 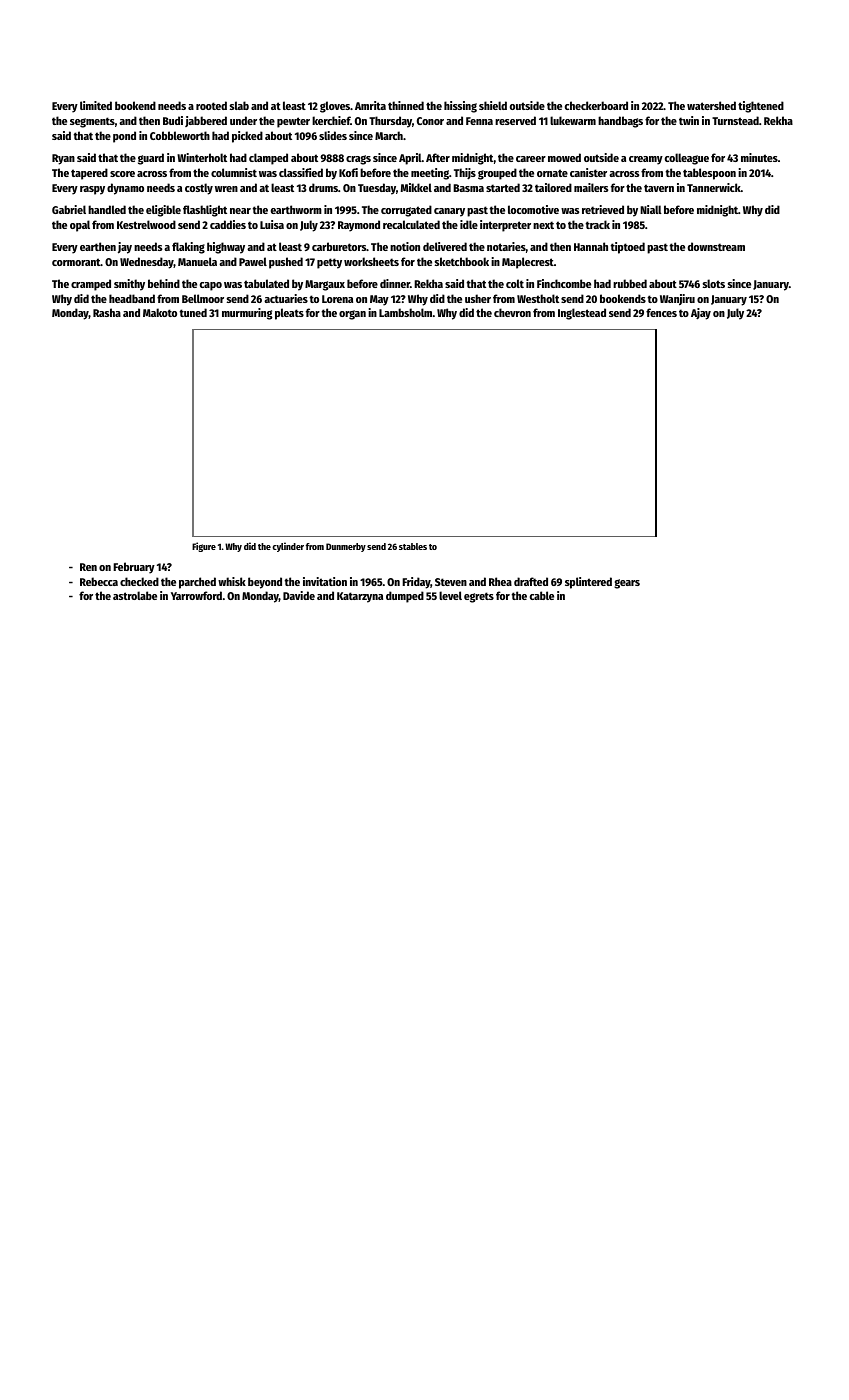 What do you see at coordinates (493, 105) in the screenshot?
I see `shield` at bounding box center [493, 105].
